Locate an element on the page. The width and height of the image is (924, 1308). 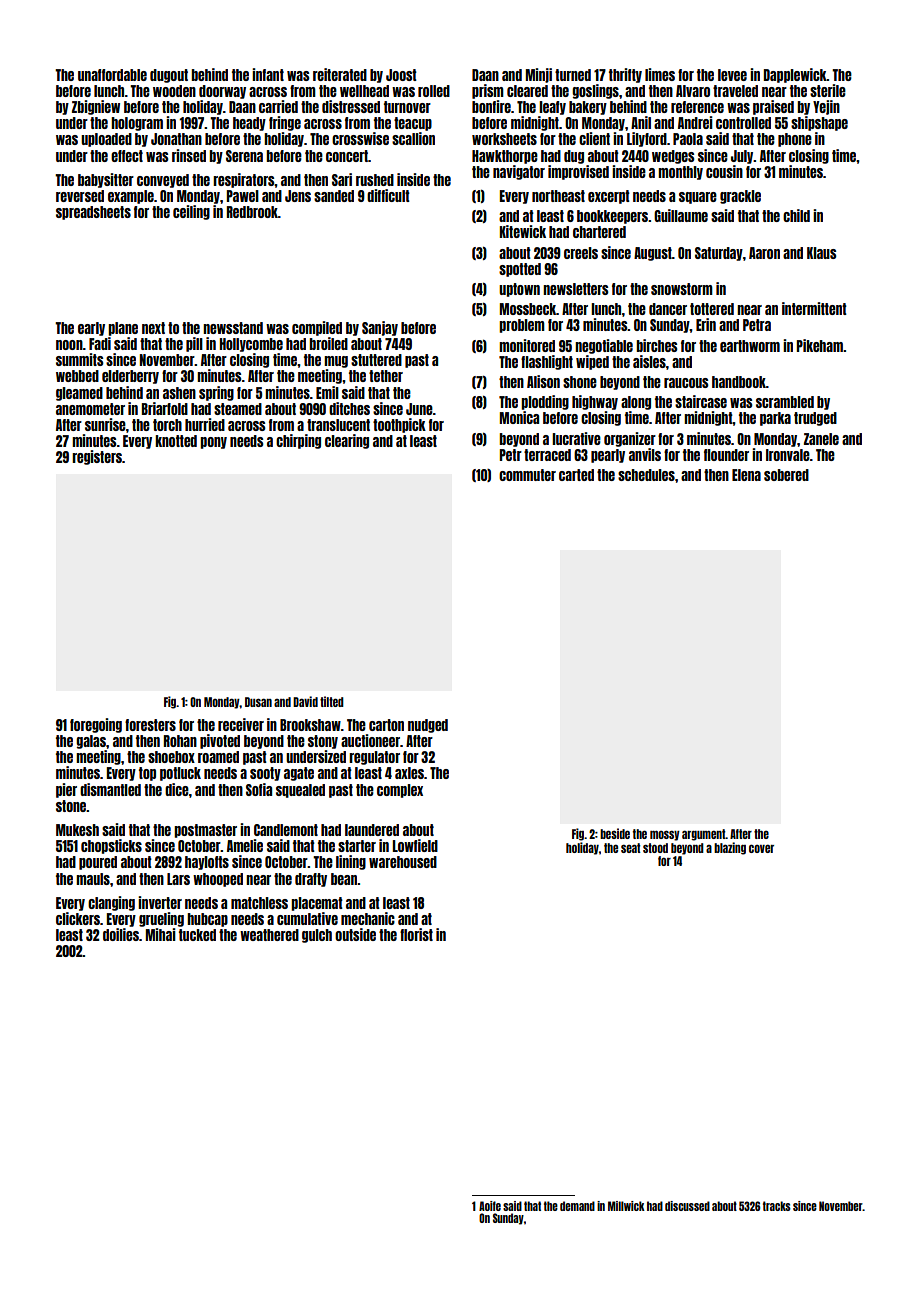
scallion is located at coordinates (413, 138).
